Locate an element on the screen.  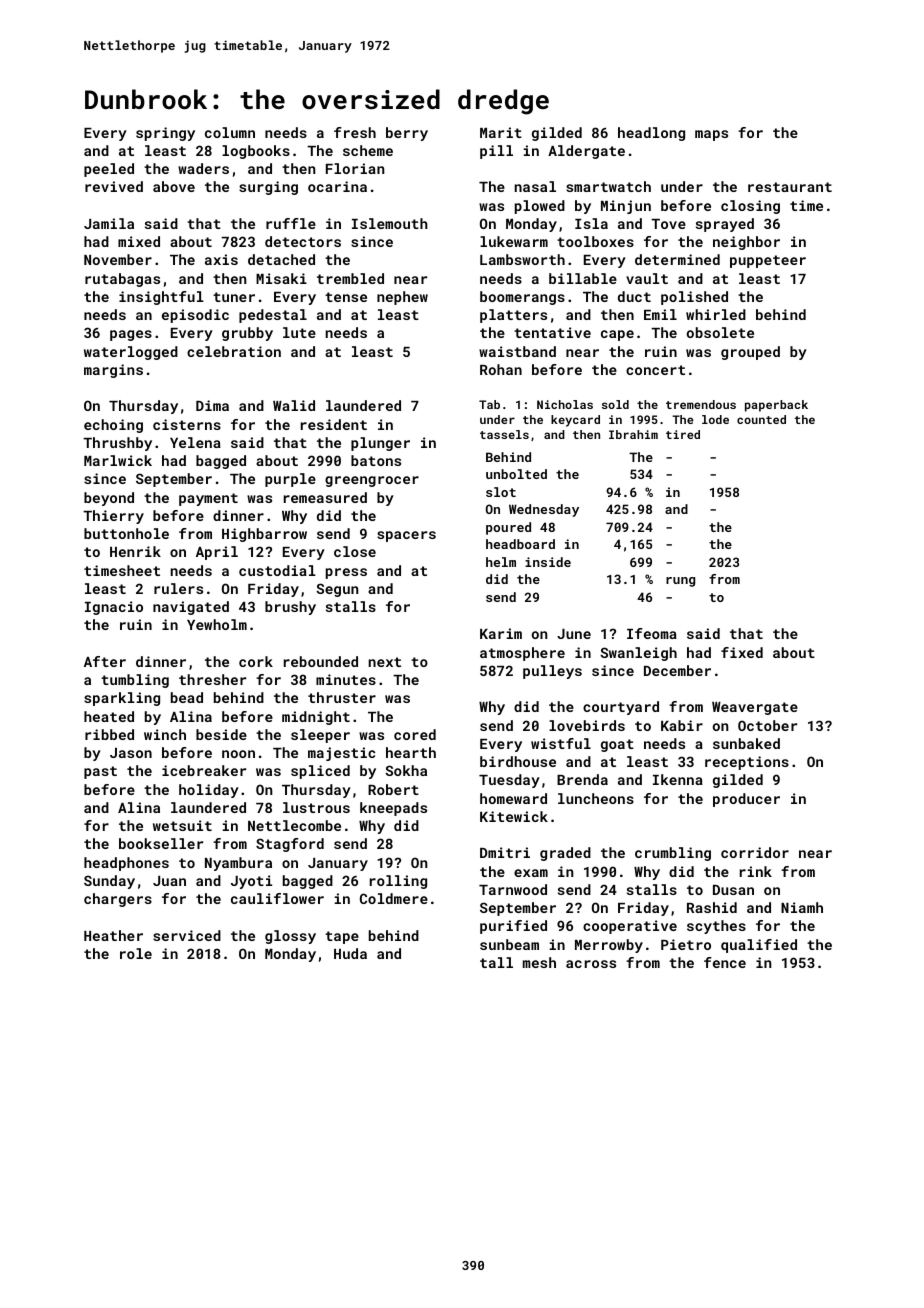
bookseller is located at coordinates (161, 843).
